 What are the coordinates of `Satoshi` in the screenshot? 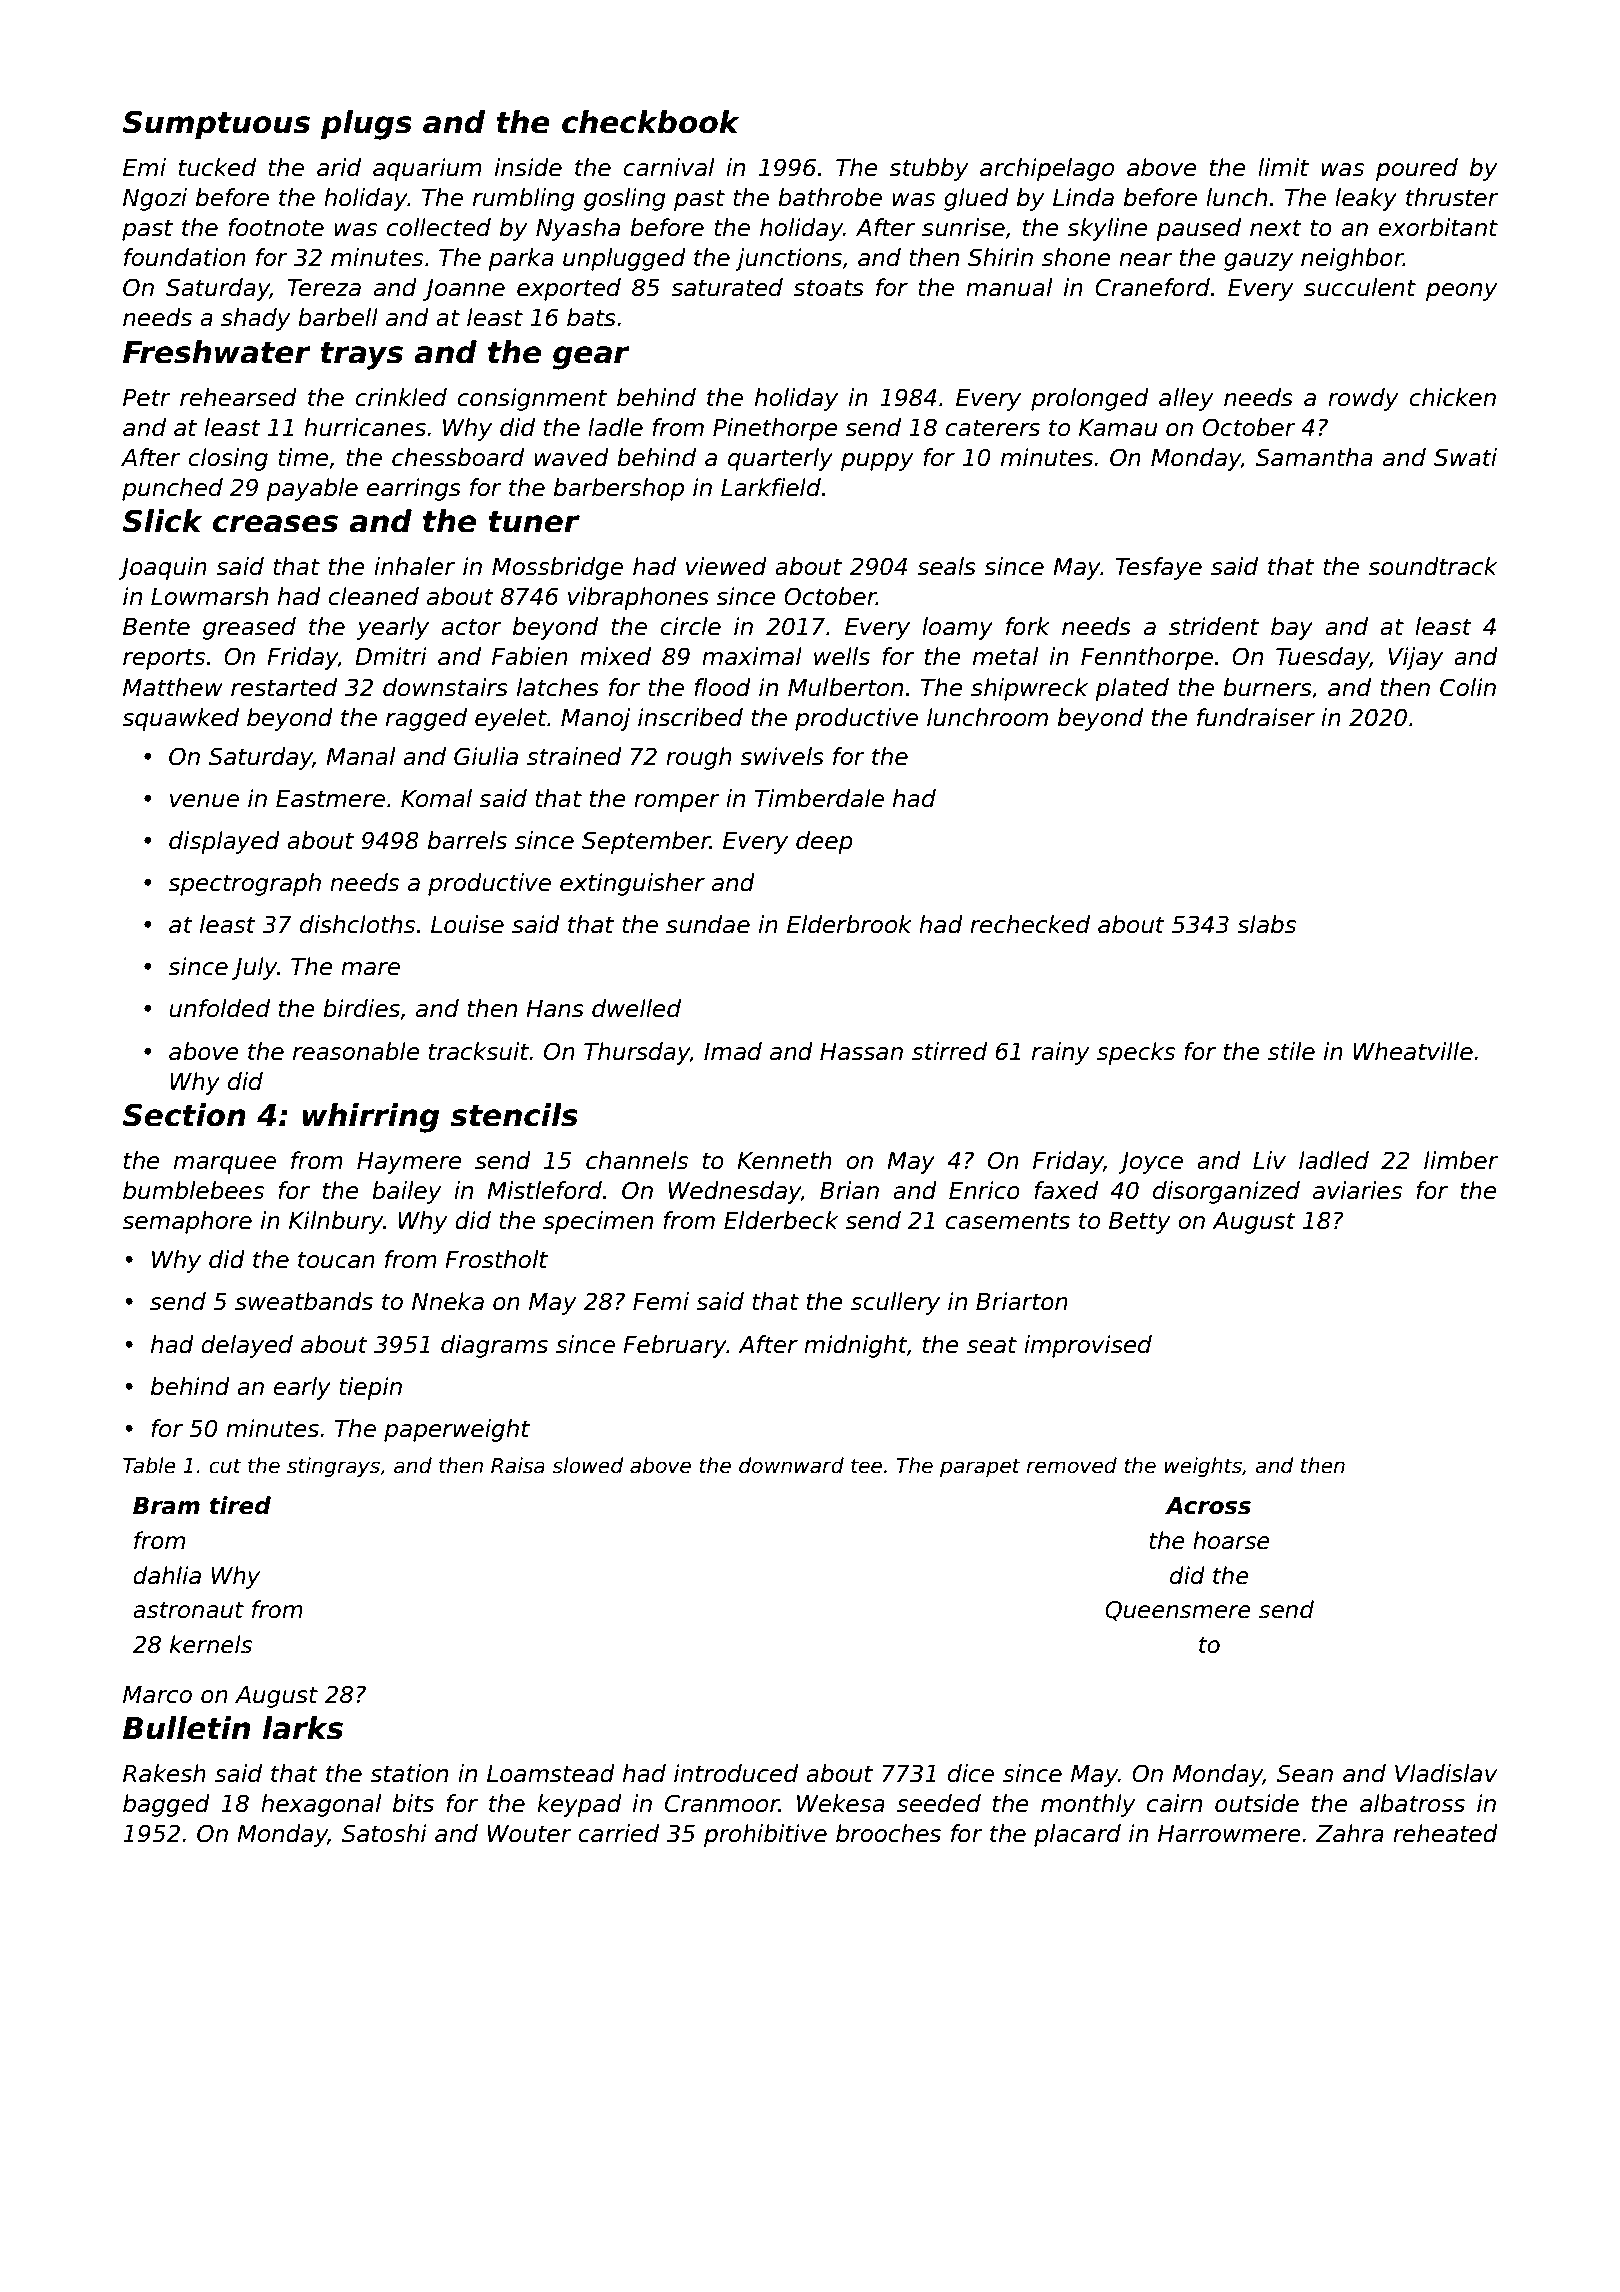 It's located at (384, 1833).
